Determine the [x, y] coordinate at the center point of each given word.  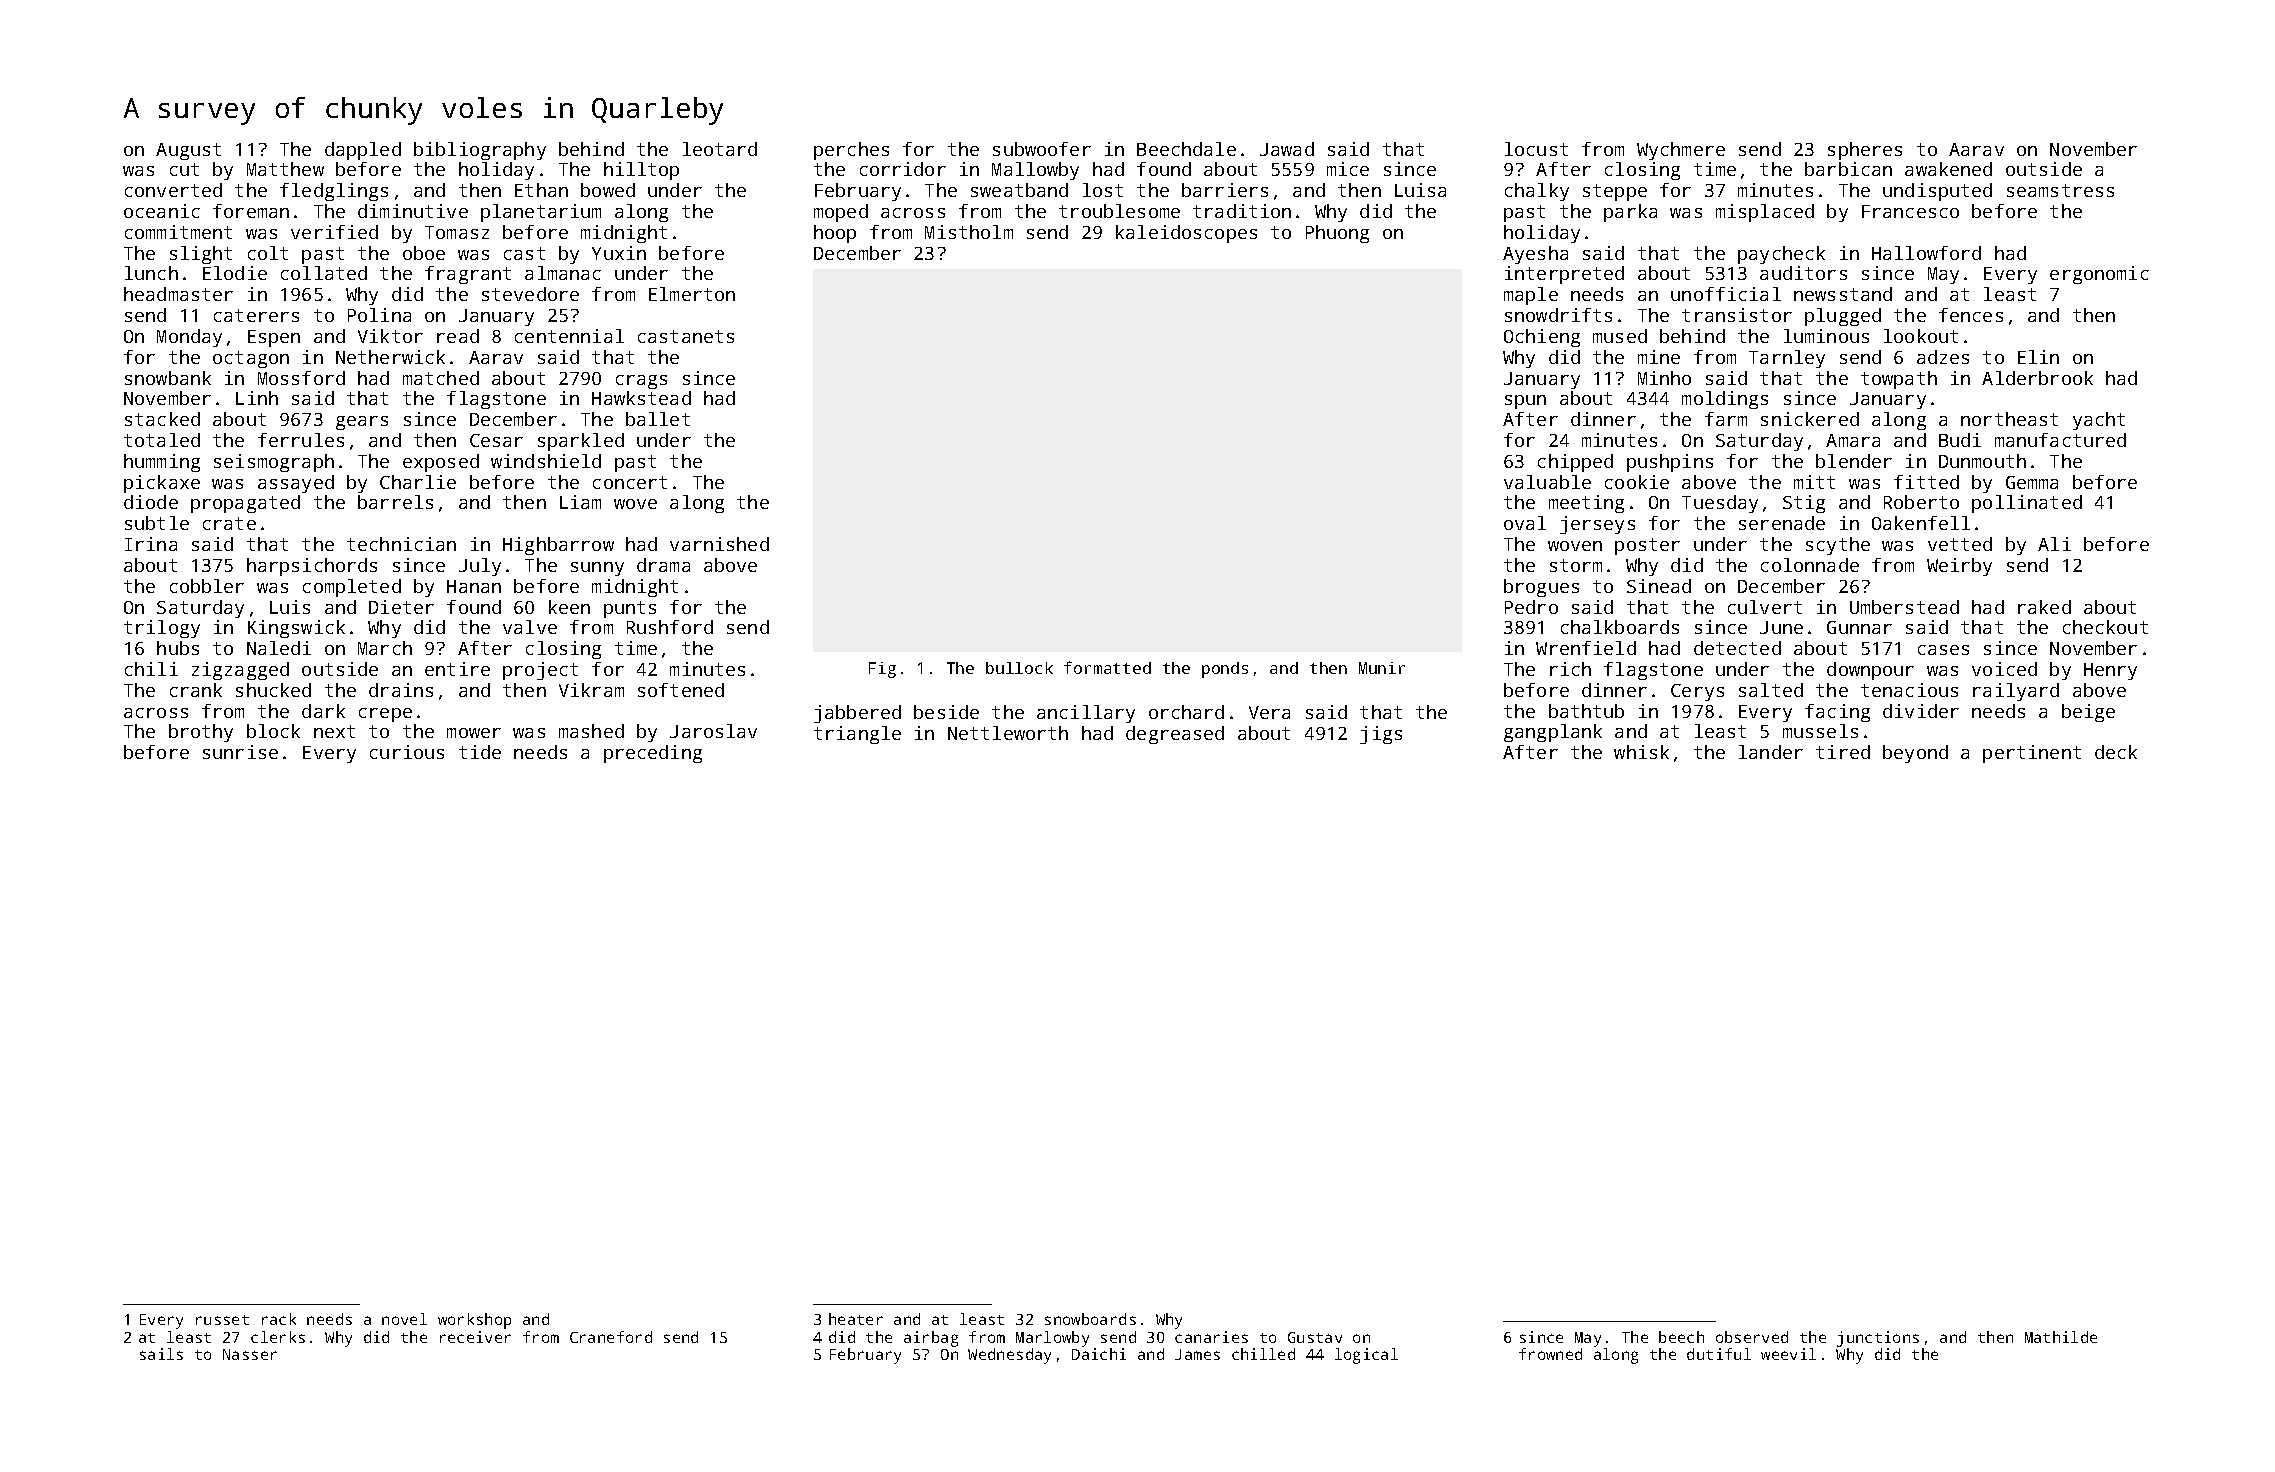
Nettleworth [1008, 733]
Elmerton [692, 294]
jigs [1381, 735]
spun [1525, 402]
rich [1570, 669]
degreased [1175, 735]
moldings [1725, 400]
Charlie [418, 482]
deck [2116, 752]
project [540, 671]
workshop [474, 1321]
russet [222, 1320]
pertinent [2032, 754]
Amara [1853, 440]
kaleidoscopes [1186, 234]
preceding [653, 754]
